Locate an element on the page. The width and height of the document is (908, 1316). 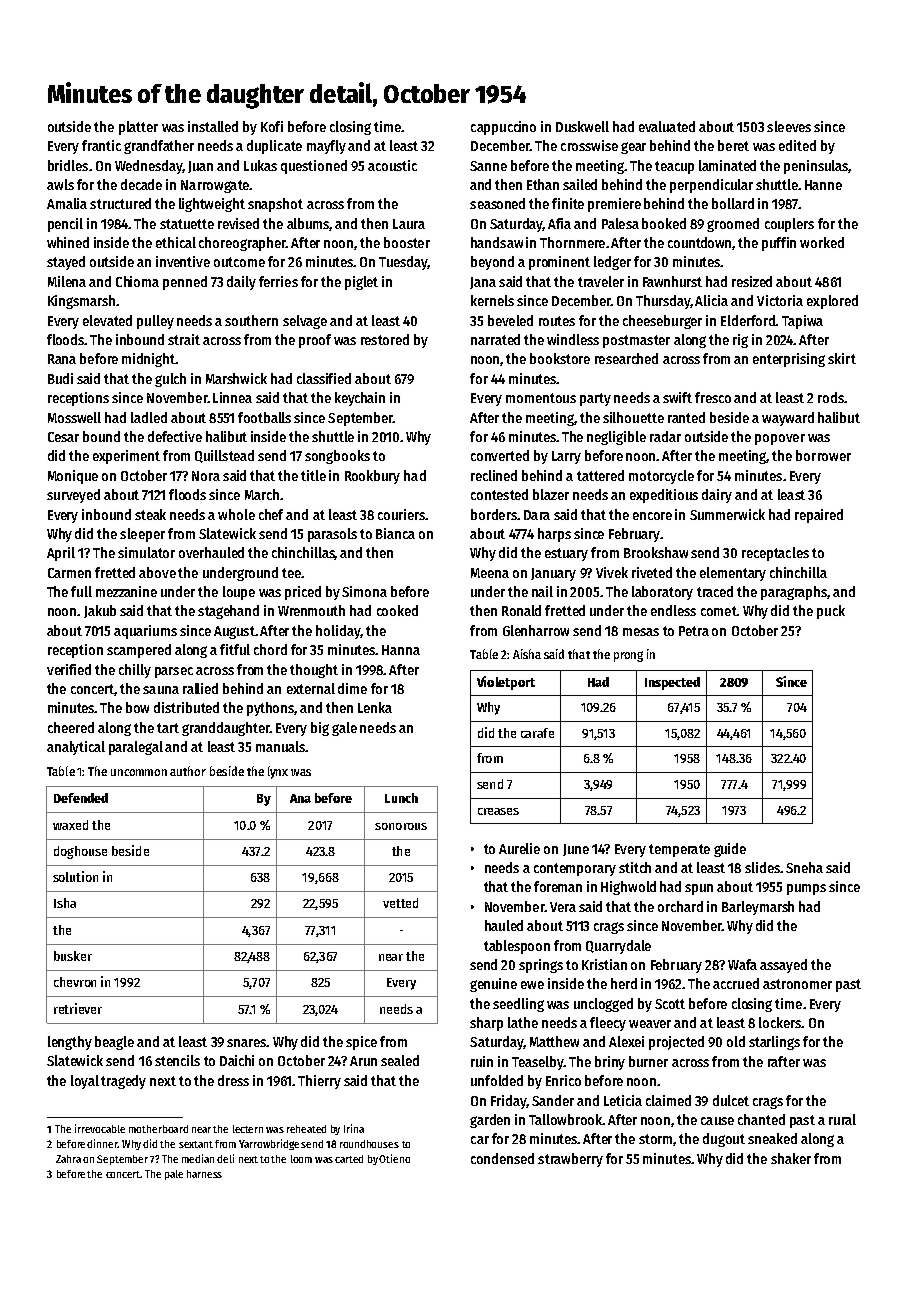
strawberry is located at coordinates (570, 1160).
